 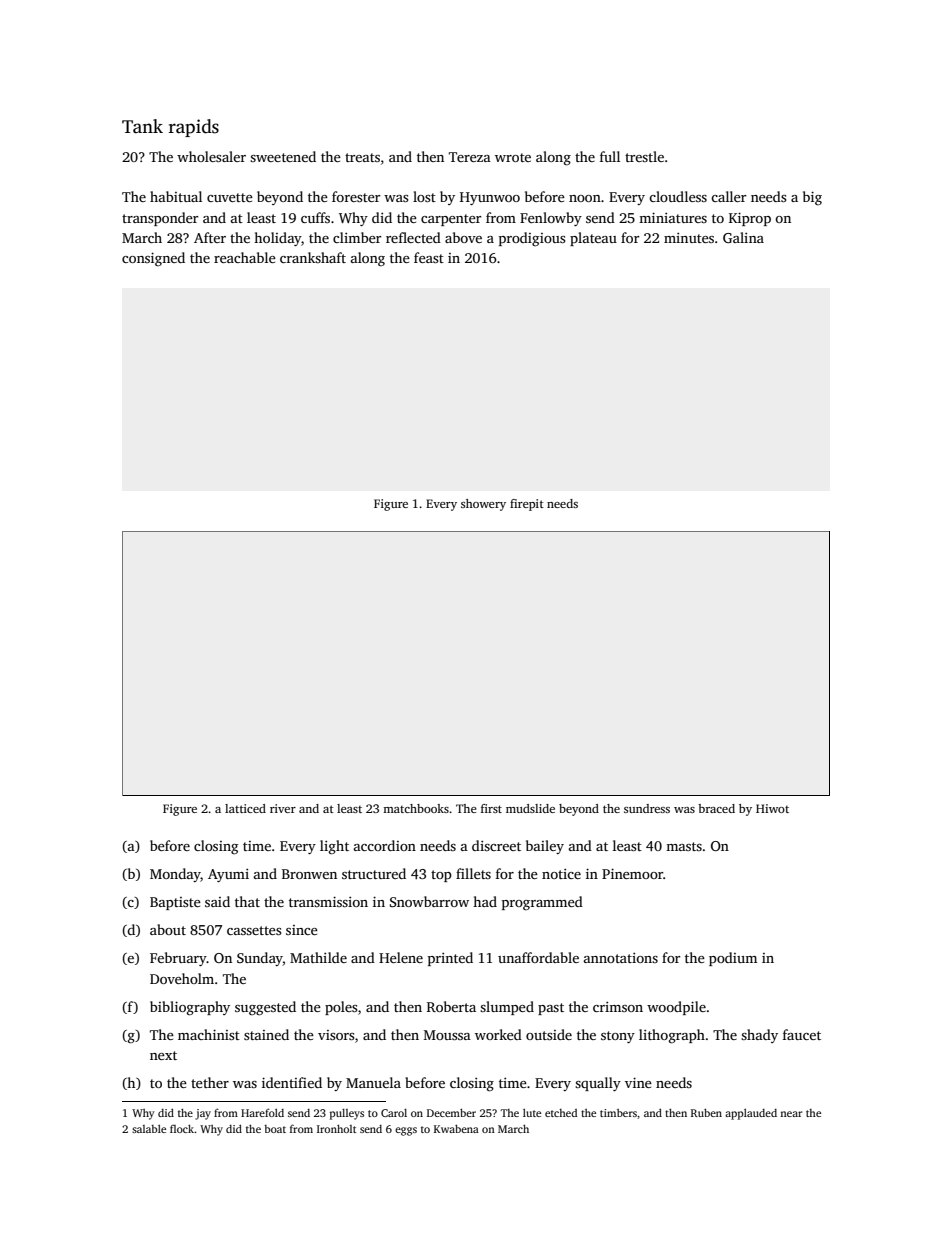 What do you see at coordinates (743, 237) in the screenshot?
I see `Galina` at bounding box center [743, 237].
